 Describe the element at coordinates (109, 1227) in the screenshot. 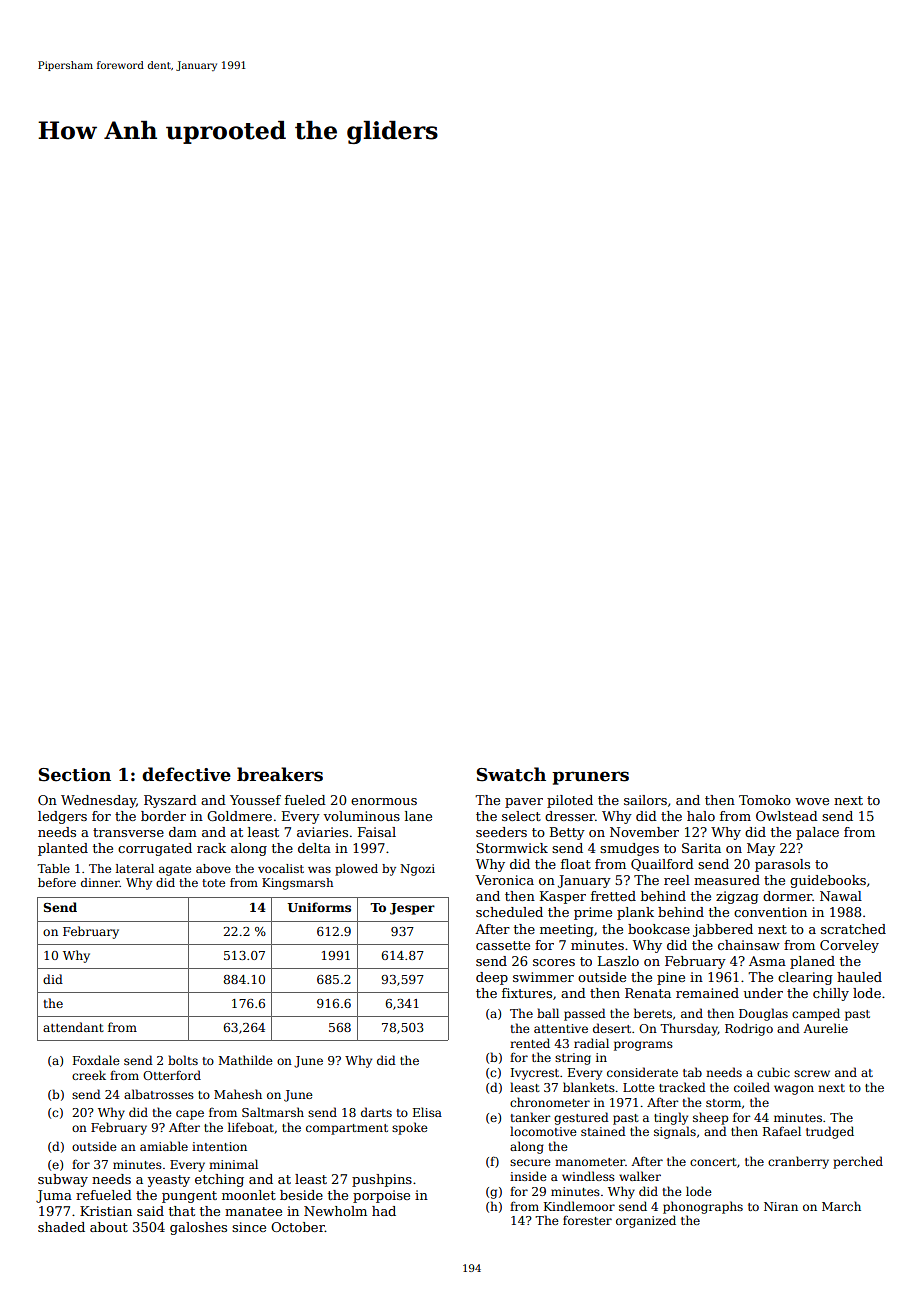

I see `about` at that location.
